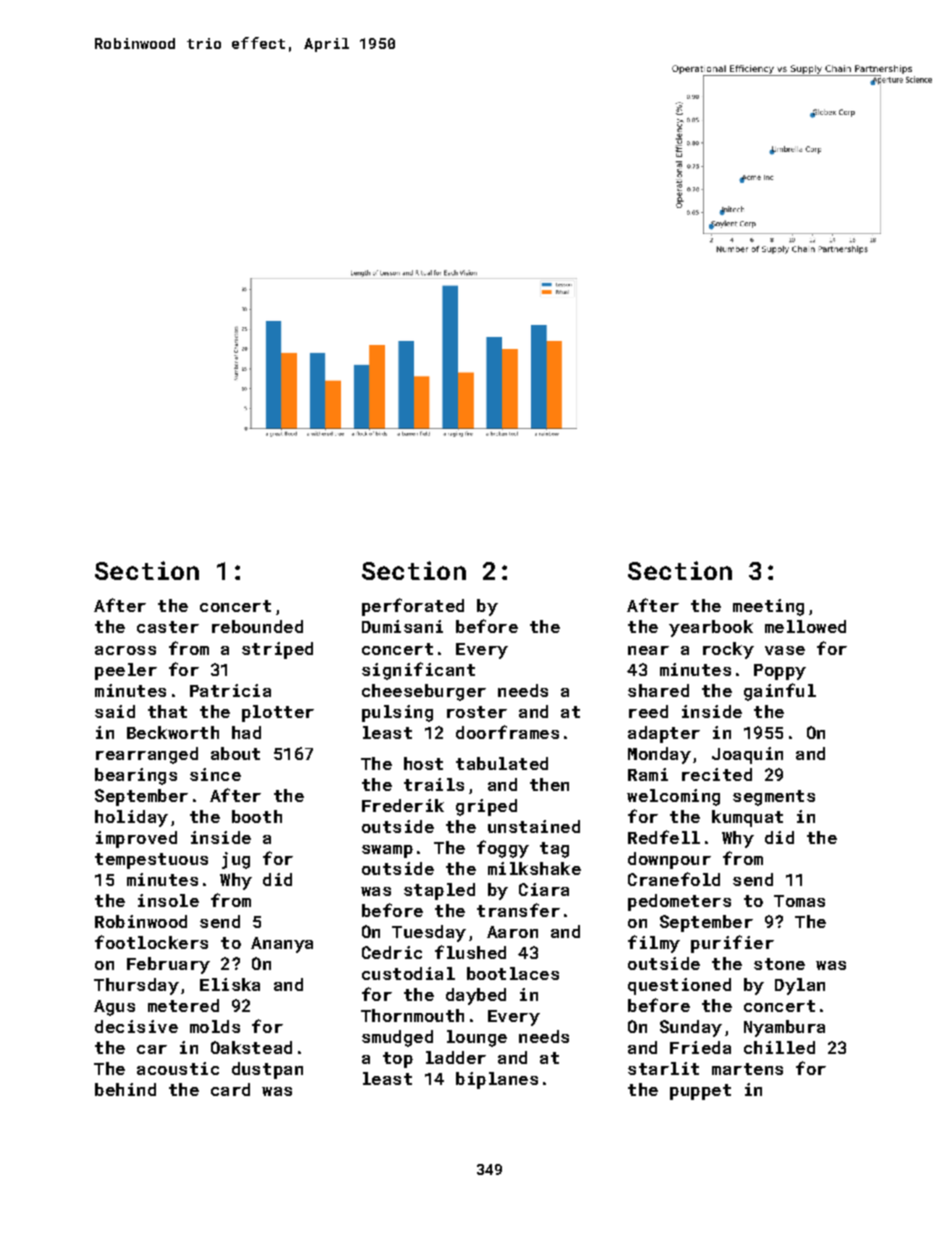 This screenshot has height=1233, width=952. What do you see at coordinates (168, 627) in the screenshot?
I see `caster` at bounding box center [168, 627].
